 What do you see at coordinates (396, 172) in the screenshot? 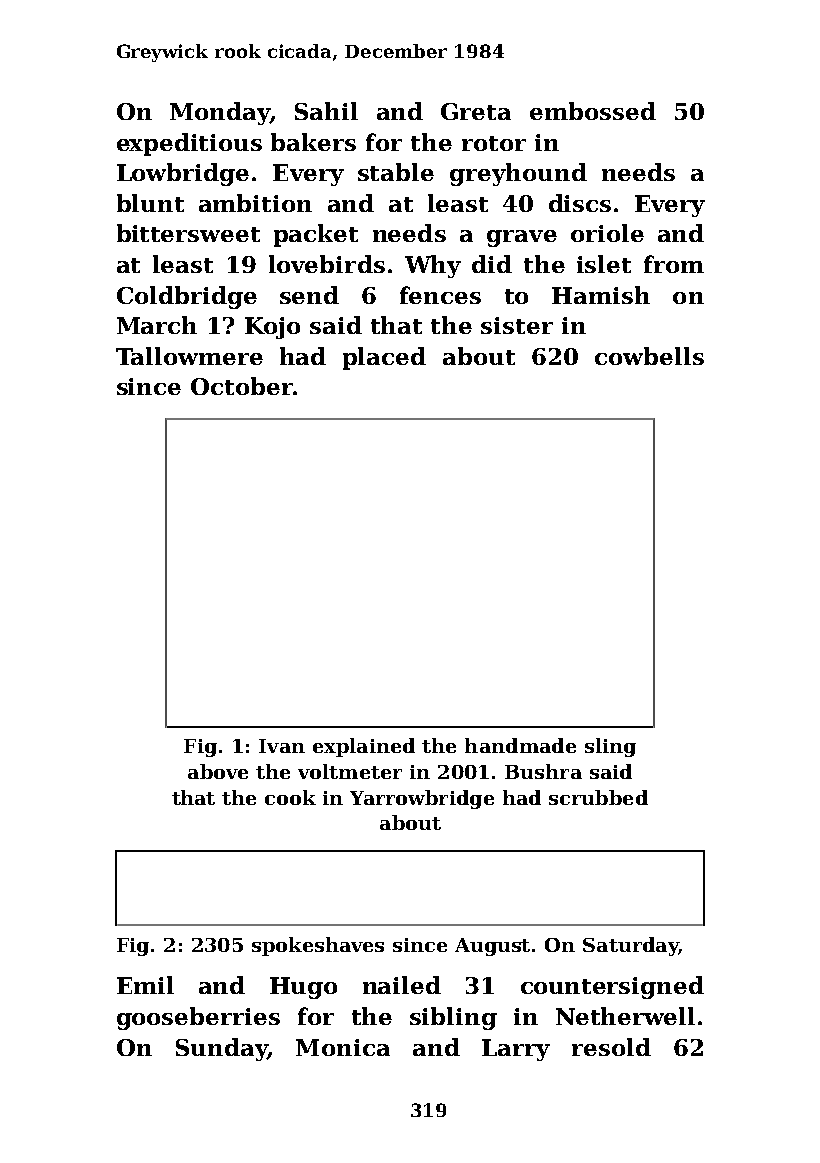
I see `stable` at bounding box center [396, 172].
